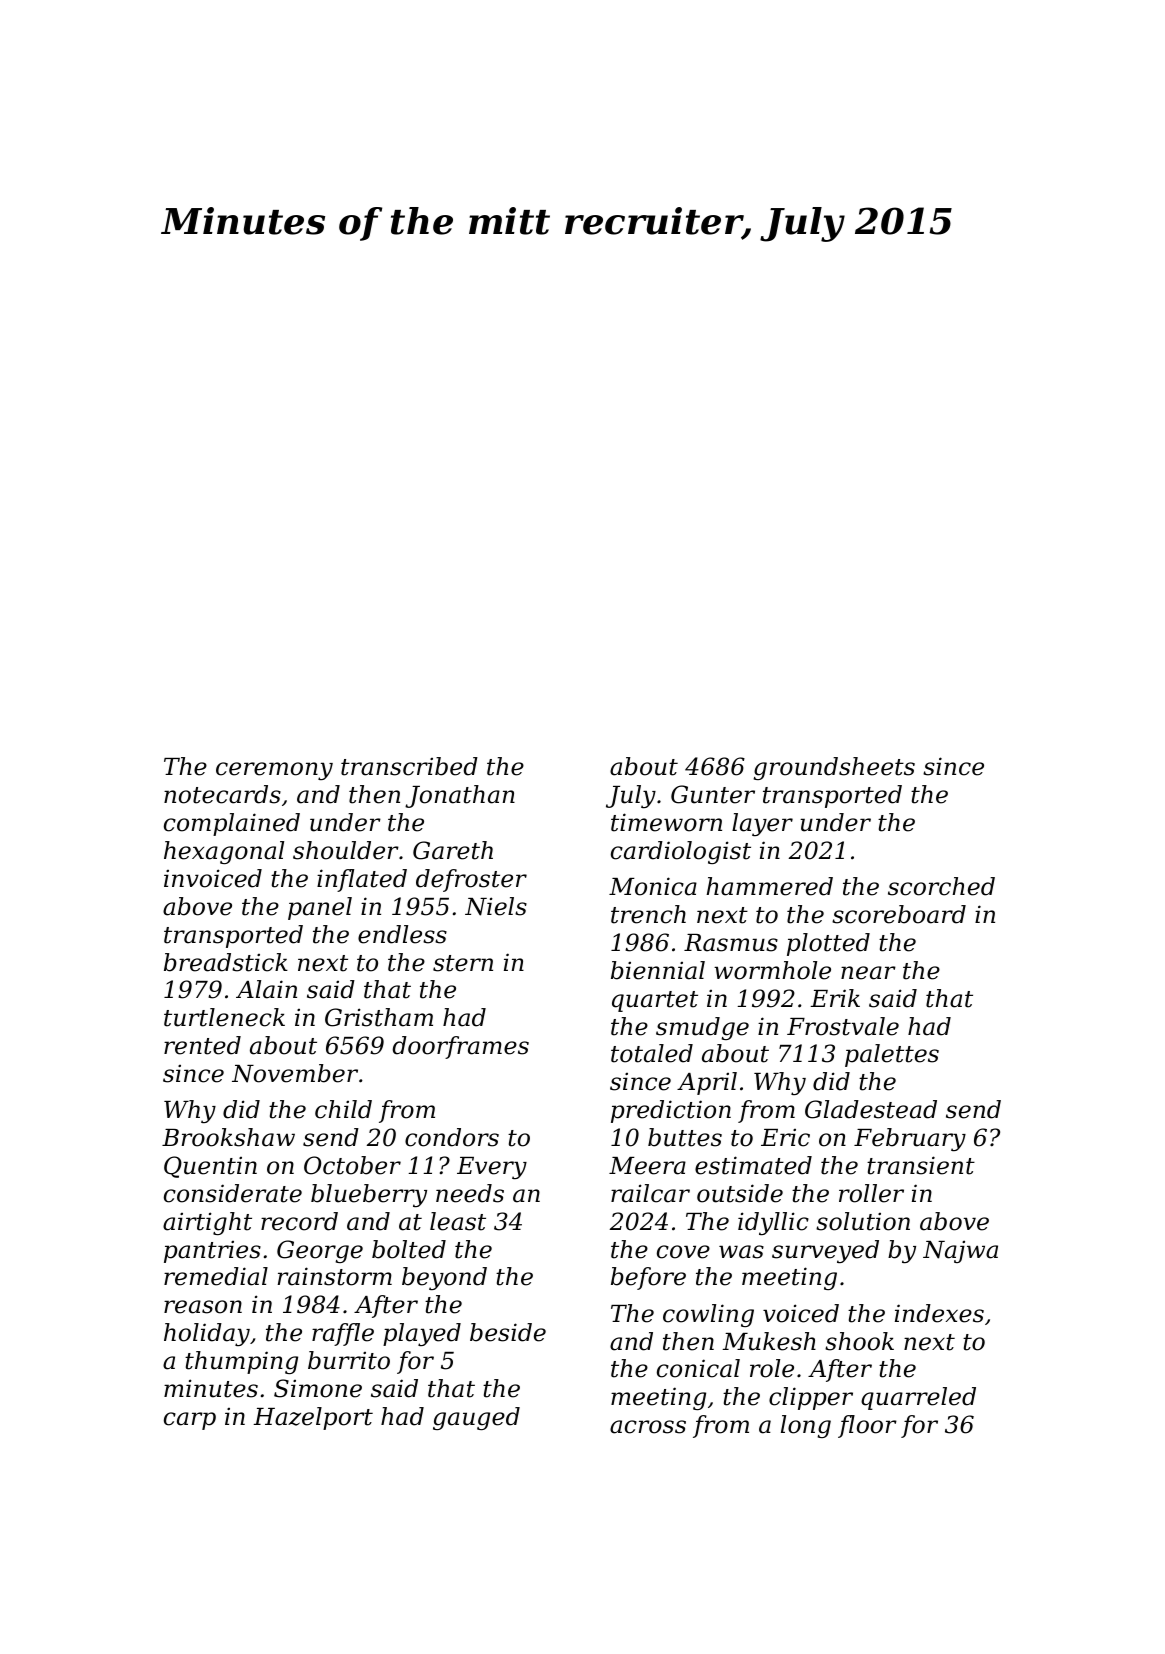  What do you see at coordinates (960, 1251) in the document?
I see `Najwa` at bounding box center [960, 1251].
